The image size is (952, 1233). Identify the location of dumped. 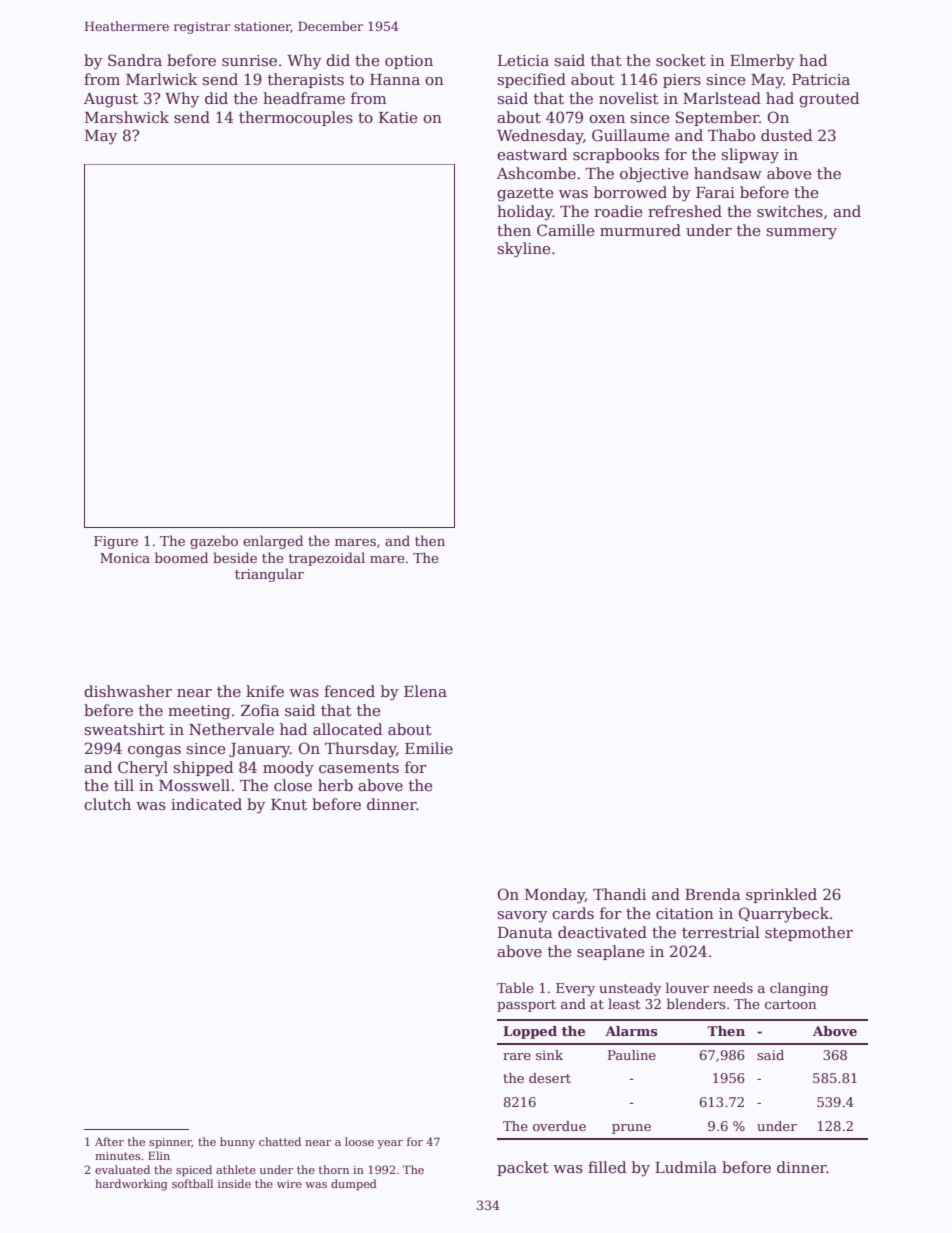
(354, 1185).
